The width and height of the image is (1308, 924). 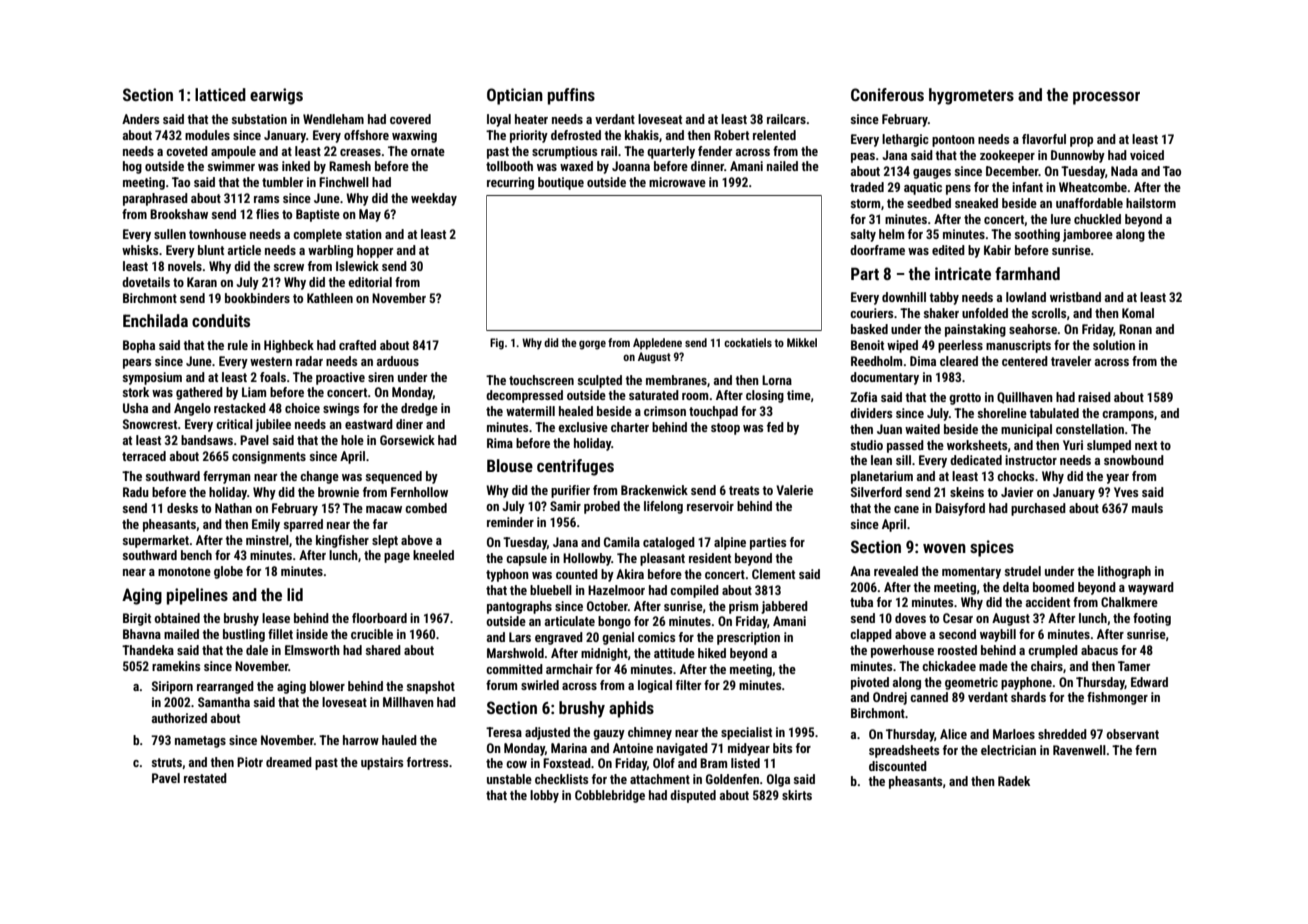 I want to click on salty, so click(x=863, y=235).
